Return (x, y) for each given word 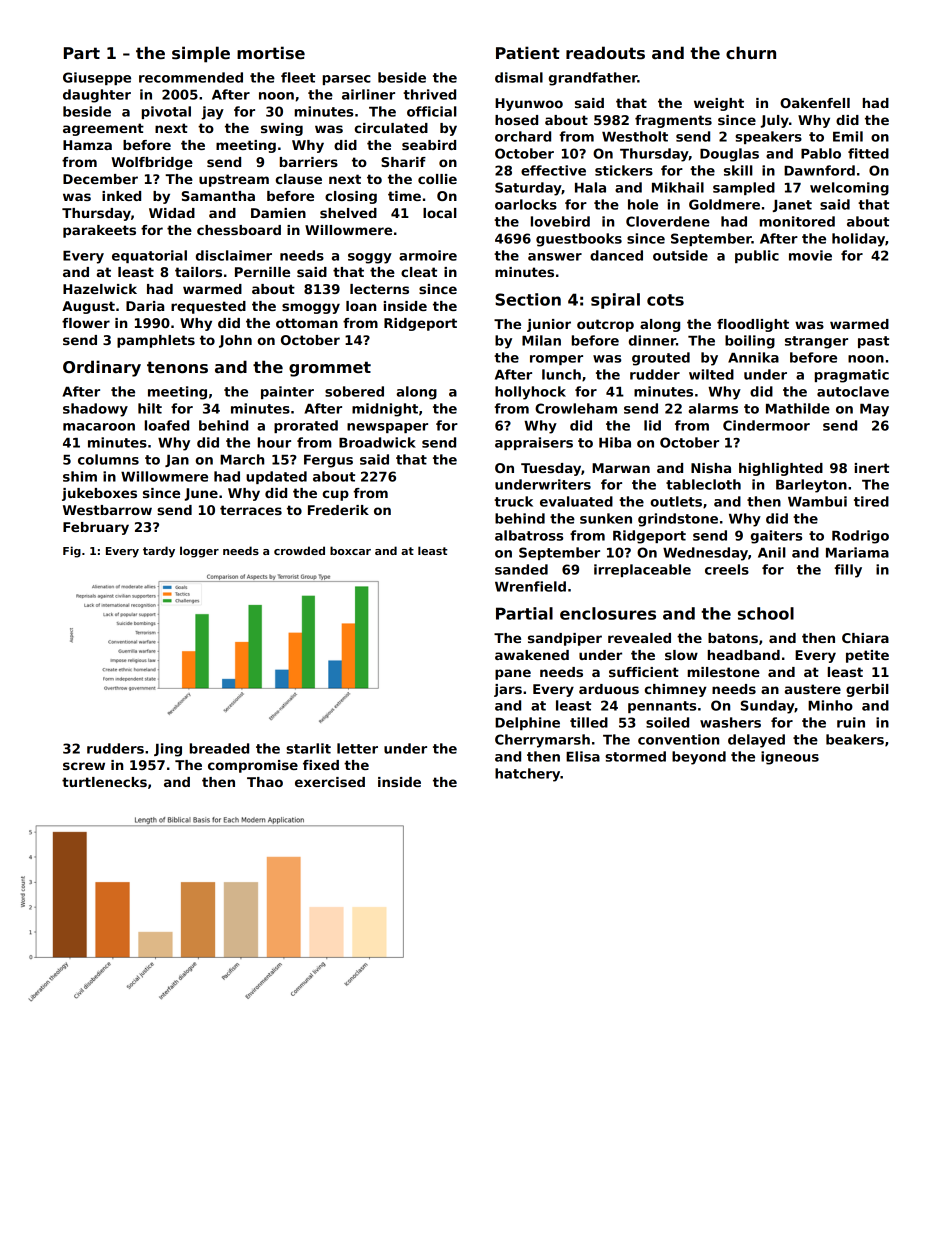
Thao (265, 782)
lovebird (560, 221)
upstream (234, 180)
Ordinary (102, 368)
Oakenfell (815, 103)
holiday (858, 240)
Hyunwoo (529, 104)
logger (199, 552)
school (766, 613)
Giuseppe (97, 78)
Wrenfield (530, 586)
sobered (354, 391)
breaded (219, 748)
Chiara (865, 638)
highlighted (781, 469)
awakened (532, 655)
